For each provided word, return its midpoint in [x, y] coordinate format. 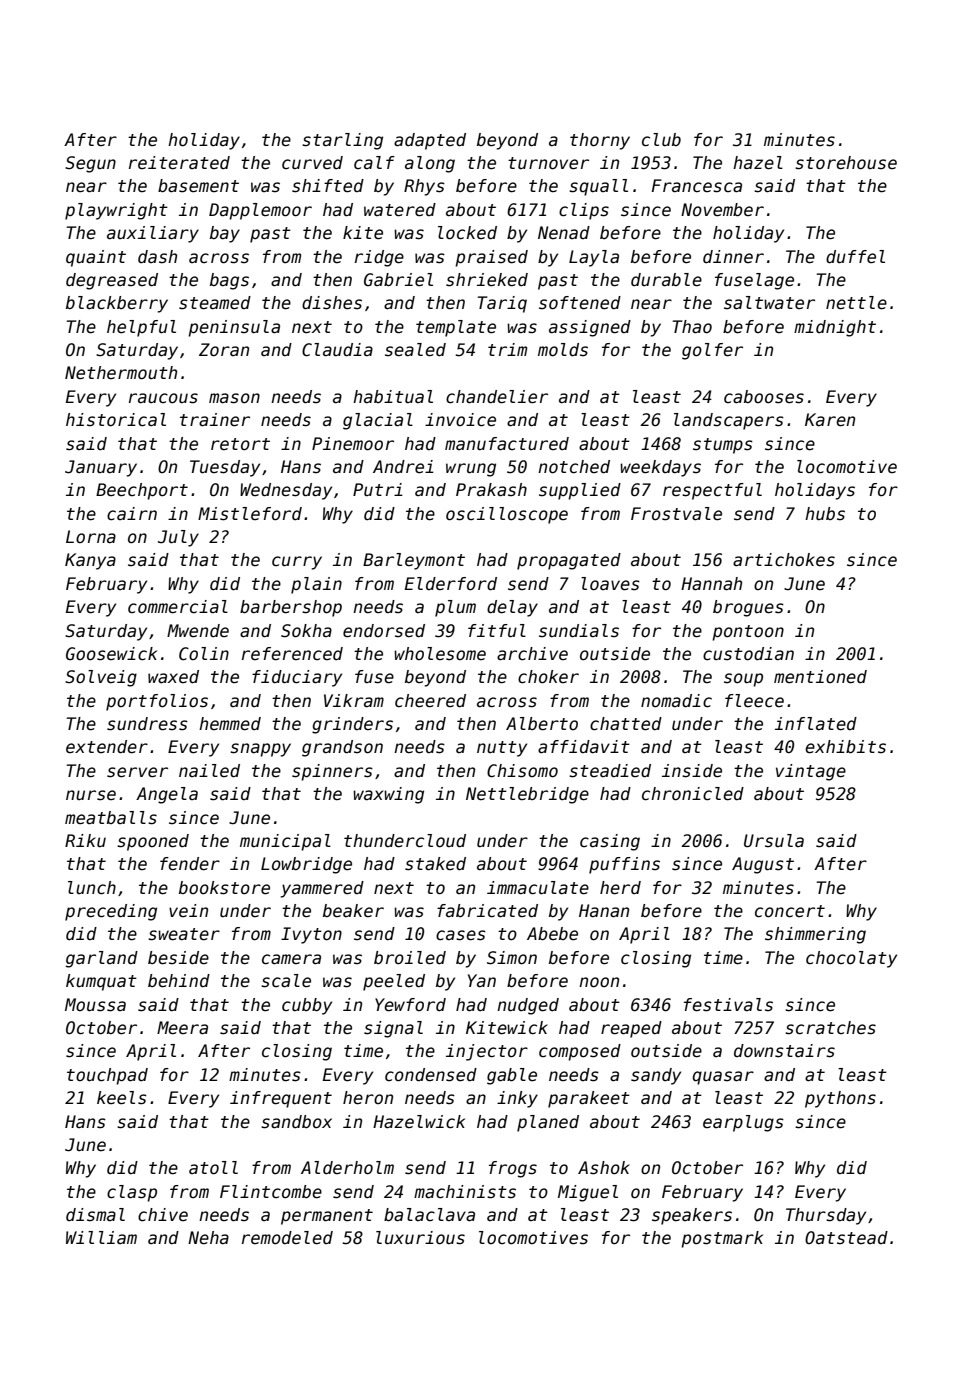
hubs [825, 514]
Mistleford [250, 514]
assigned [590, 328]
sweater [184, 934]
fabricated [487, 911]
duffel [855, 257]
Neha [208, 1238]
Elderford [451, 584]
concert [790, 911]
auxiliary [153, 234]
